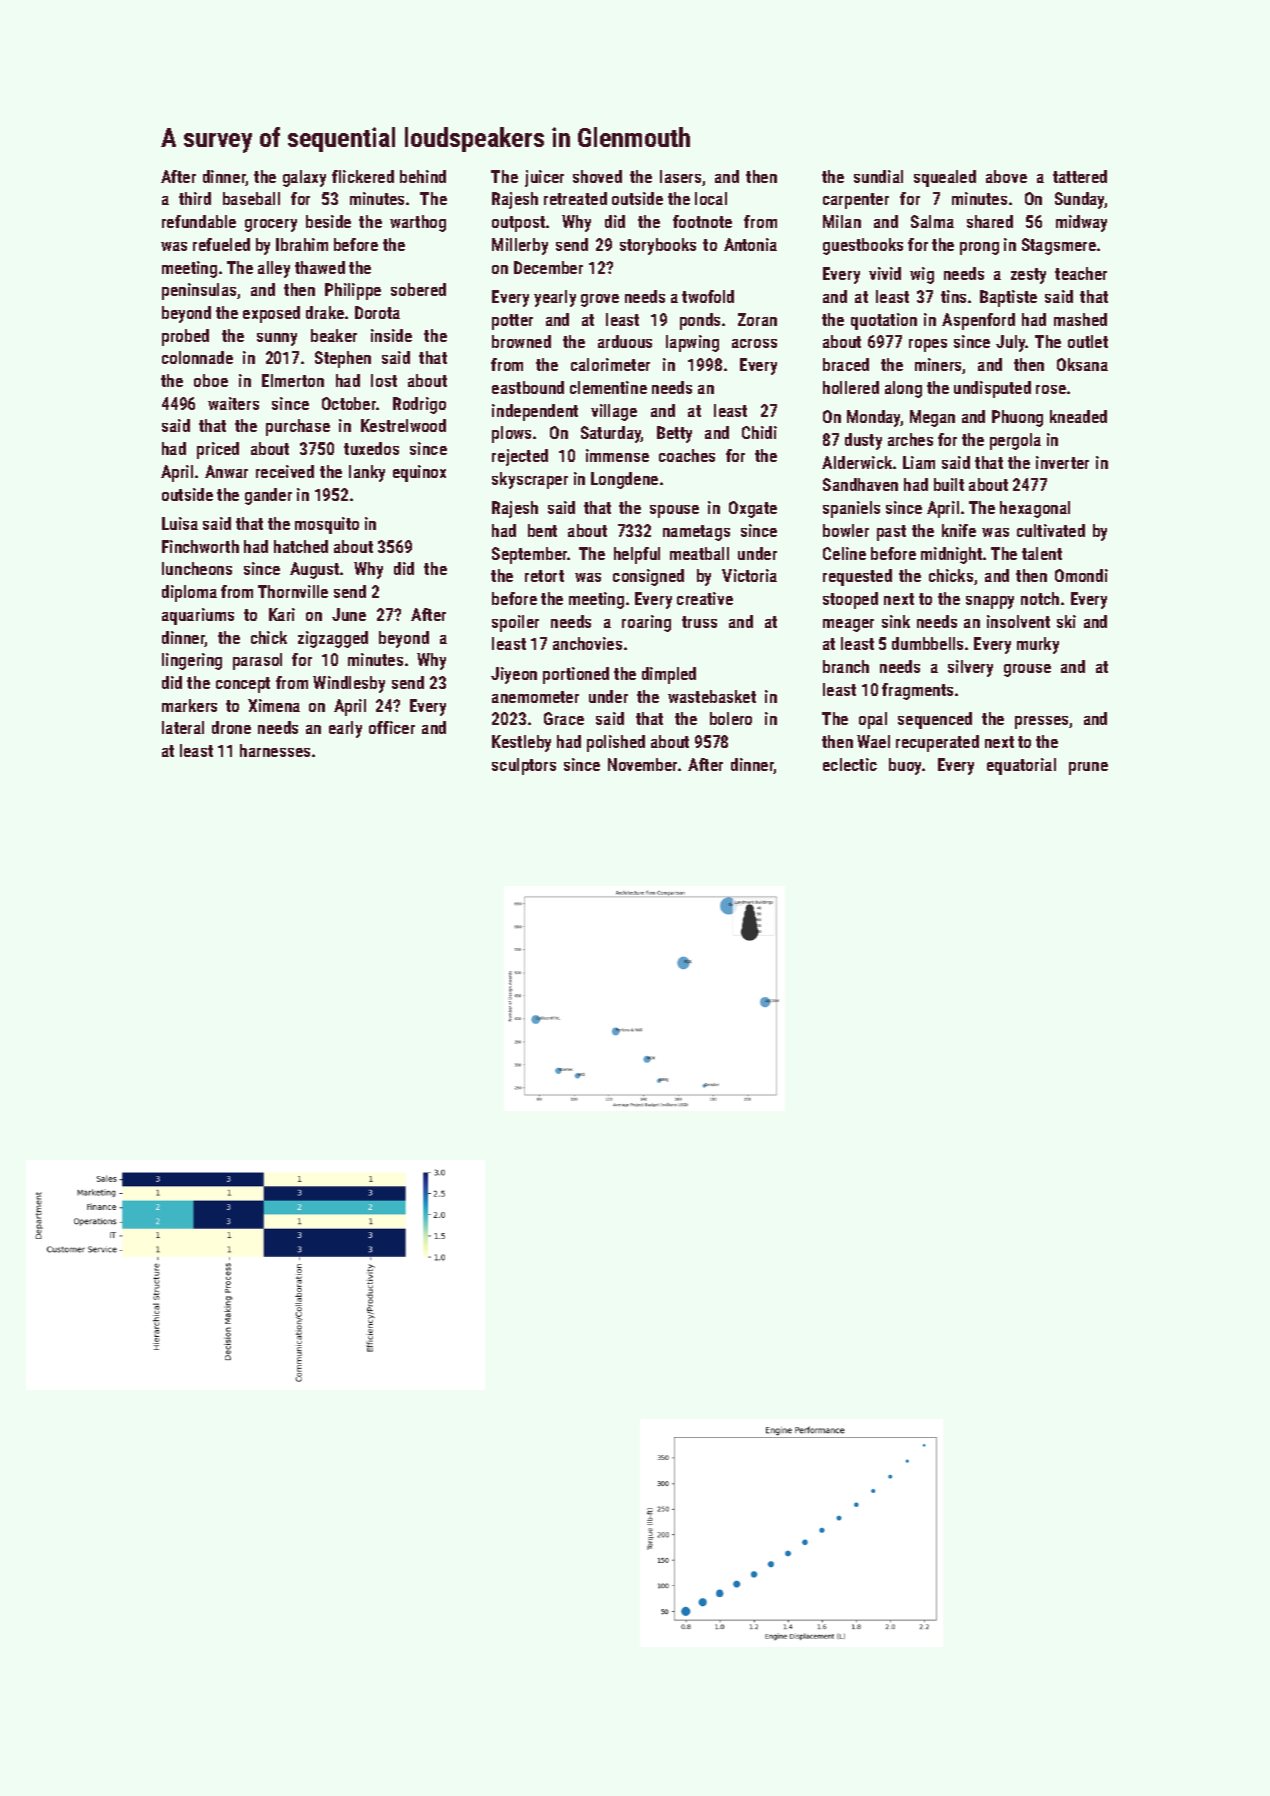 This screenshot has height=1796, width=1270. Describe the element at coordinates (275, 750) in the screenshot. I see `harnesses` at that location.
